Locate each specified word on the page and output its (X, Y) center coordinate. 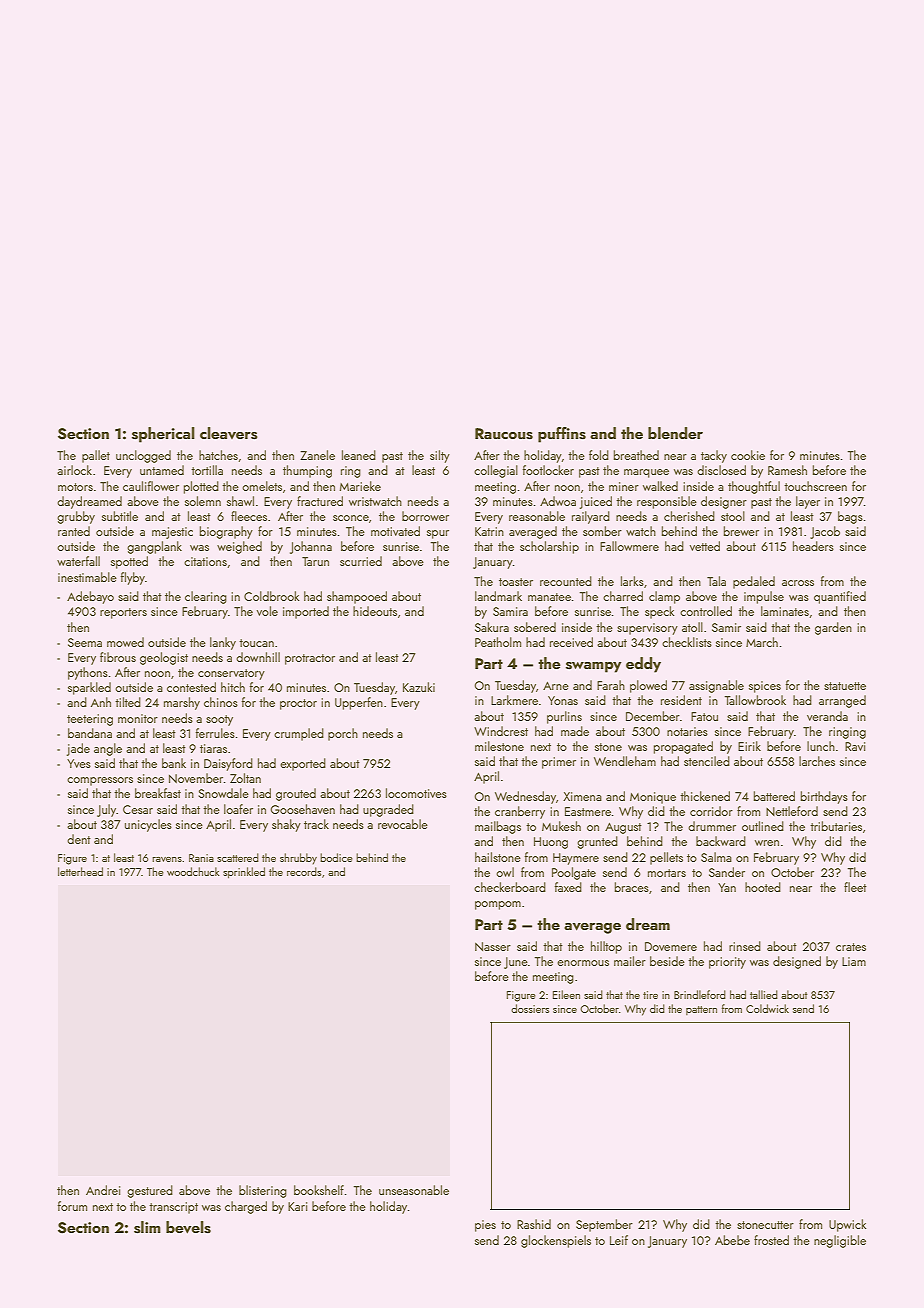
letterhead (80, 871)
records (304, 871)
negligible (840, 1241)
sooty (219, 720)
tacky (714, 456)
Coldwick (767, 1008)
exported (303, 764)
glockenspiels (556, 1241)
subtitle (120, 516)
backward (721, 841)
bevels (188, 1227)
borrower (425, 516)
